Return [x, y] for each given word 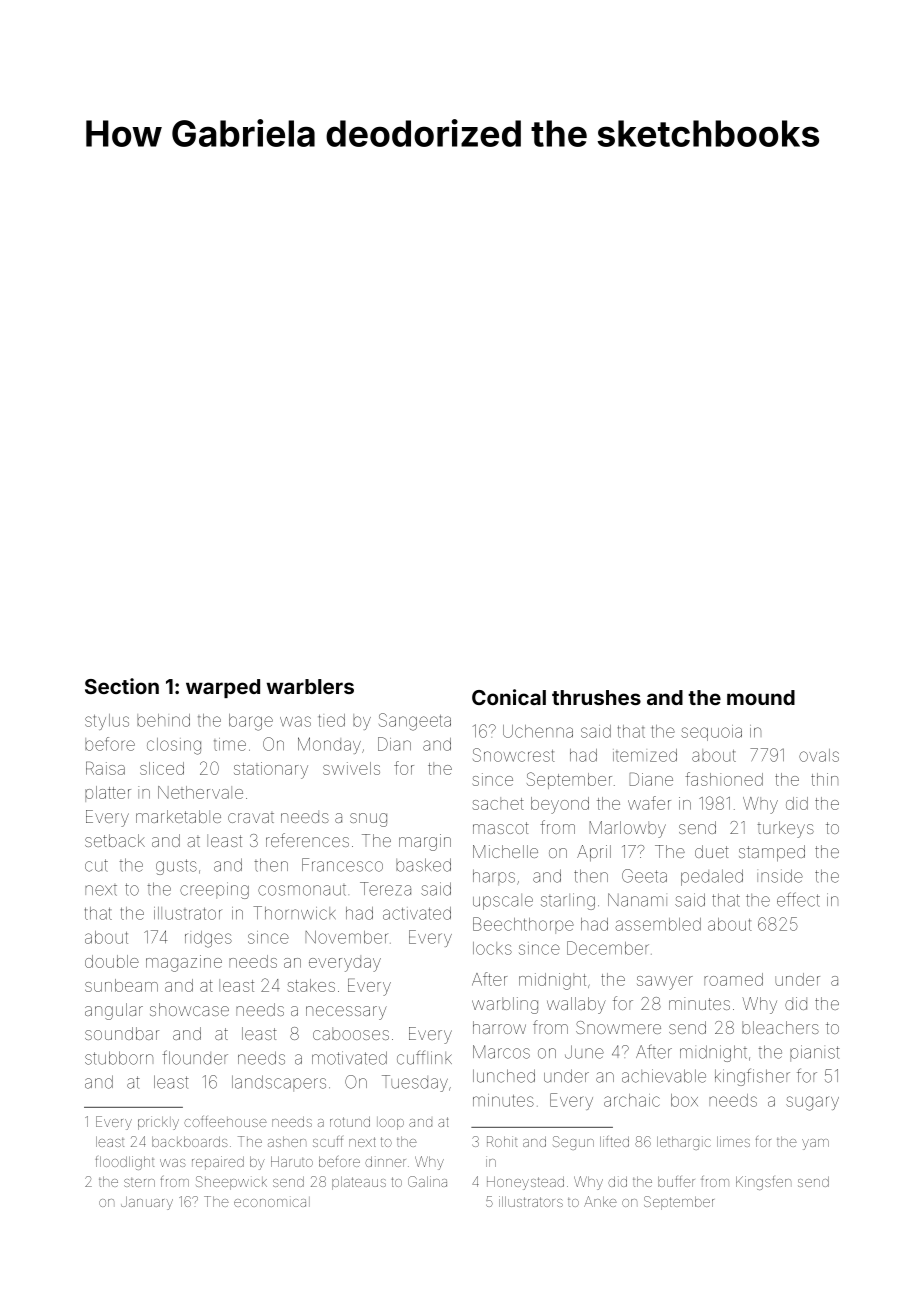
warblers [310, 686]
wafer [649, 803]
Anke [600, 1201]
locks [492, 948]
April [594, 853]
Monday [329, 745]
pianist [815, 1053]
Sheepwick [231, 1183]
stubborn [119, 1058]
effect [798, 899]
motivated [349, 1058]
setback [115, 840]
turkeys [785, 829]
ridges [208, 939]
